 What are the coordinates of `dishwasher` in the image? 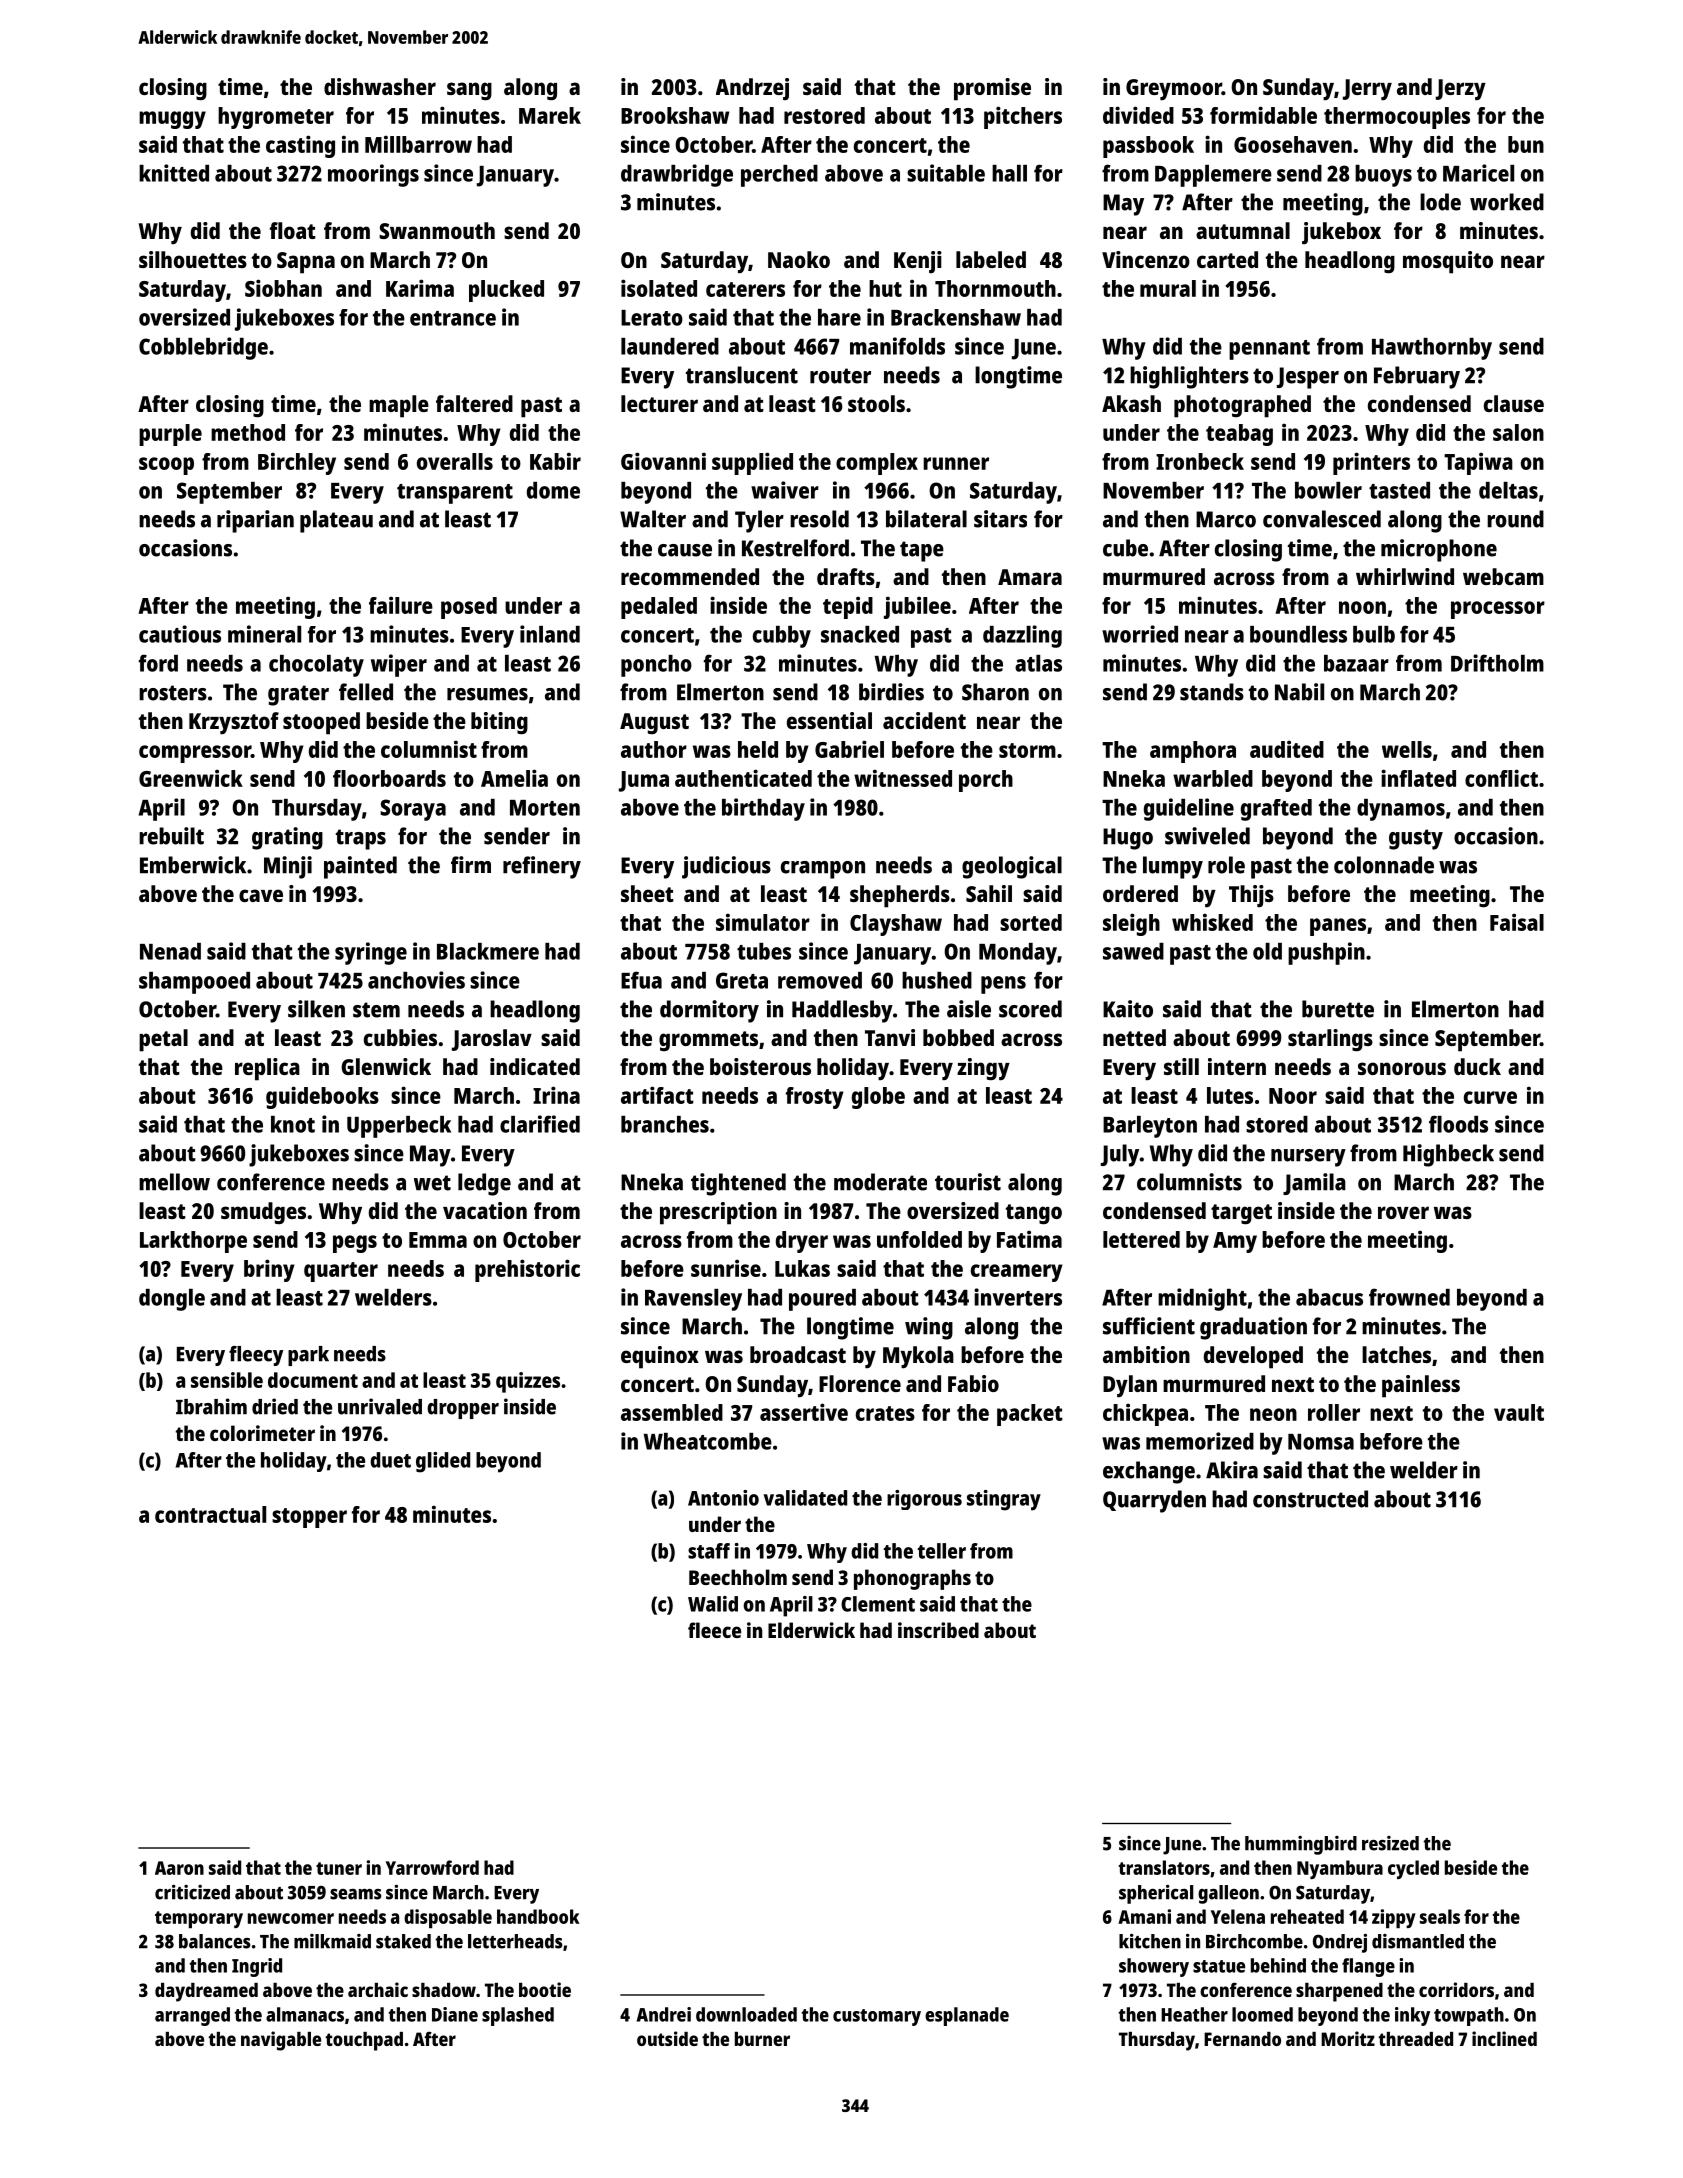 It's located at (380, 86).
